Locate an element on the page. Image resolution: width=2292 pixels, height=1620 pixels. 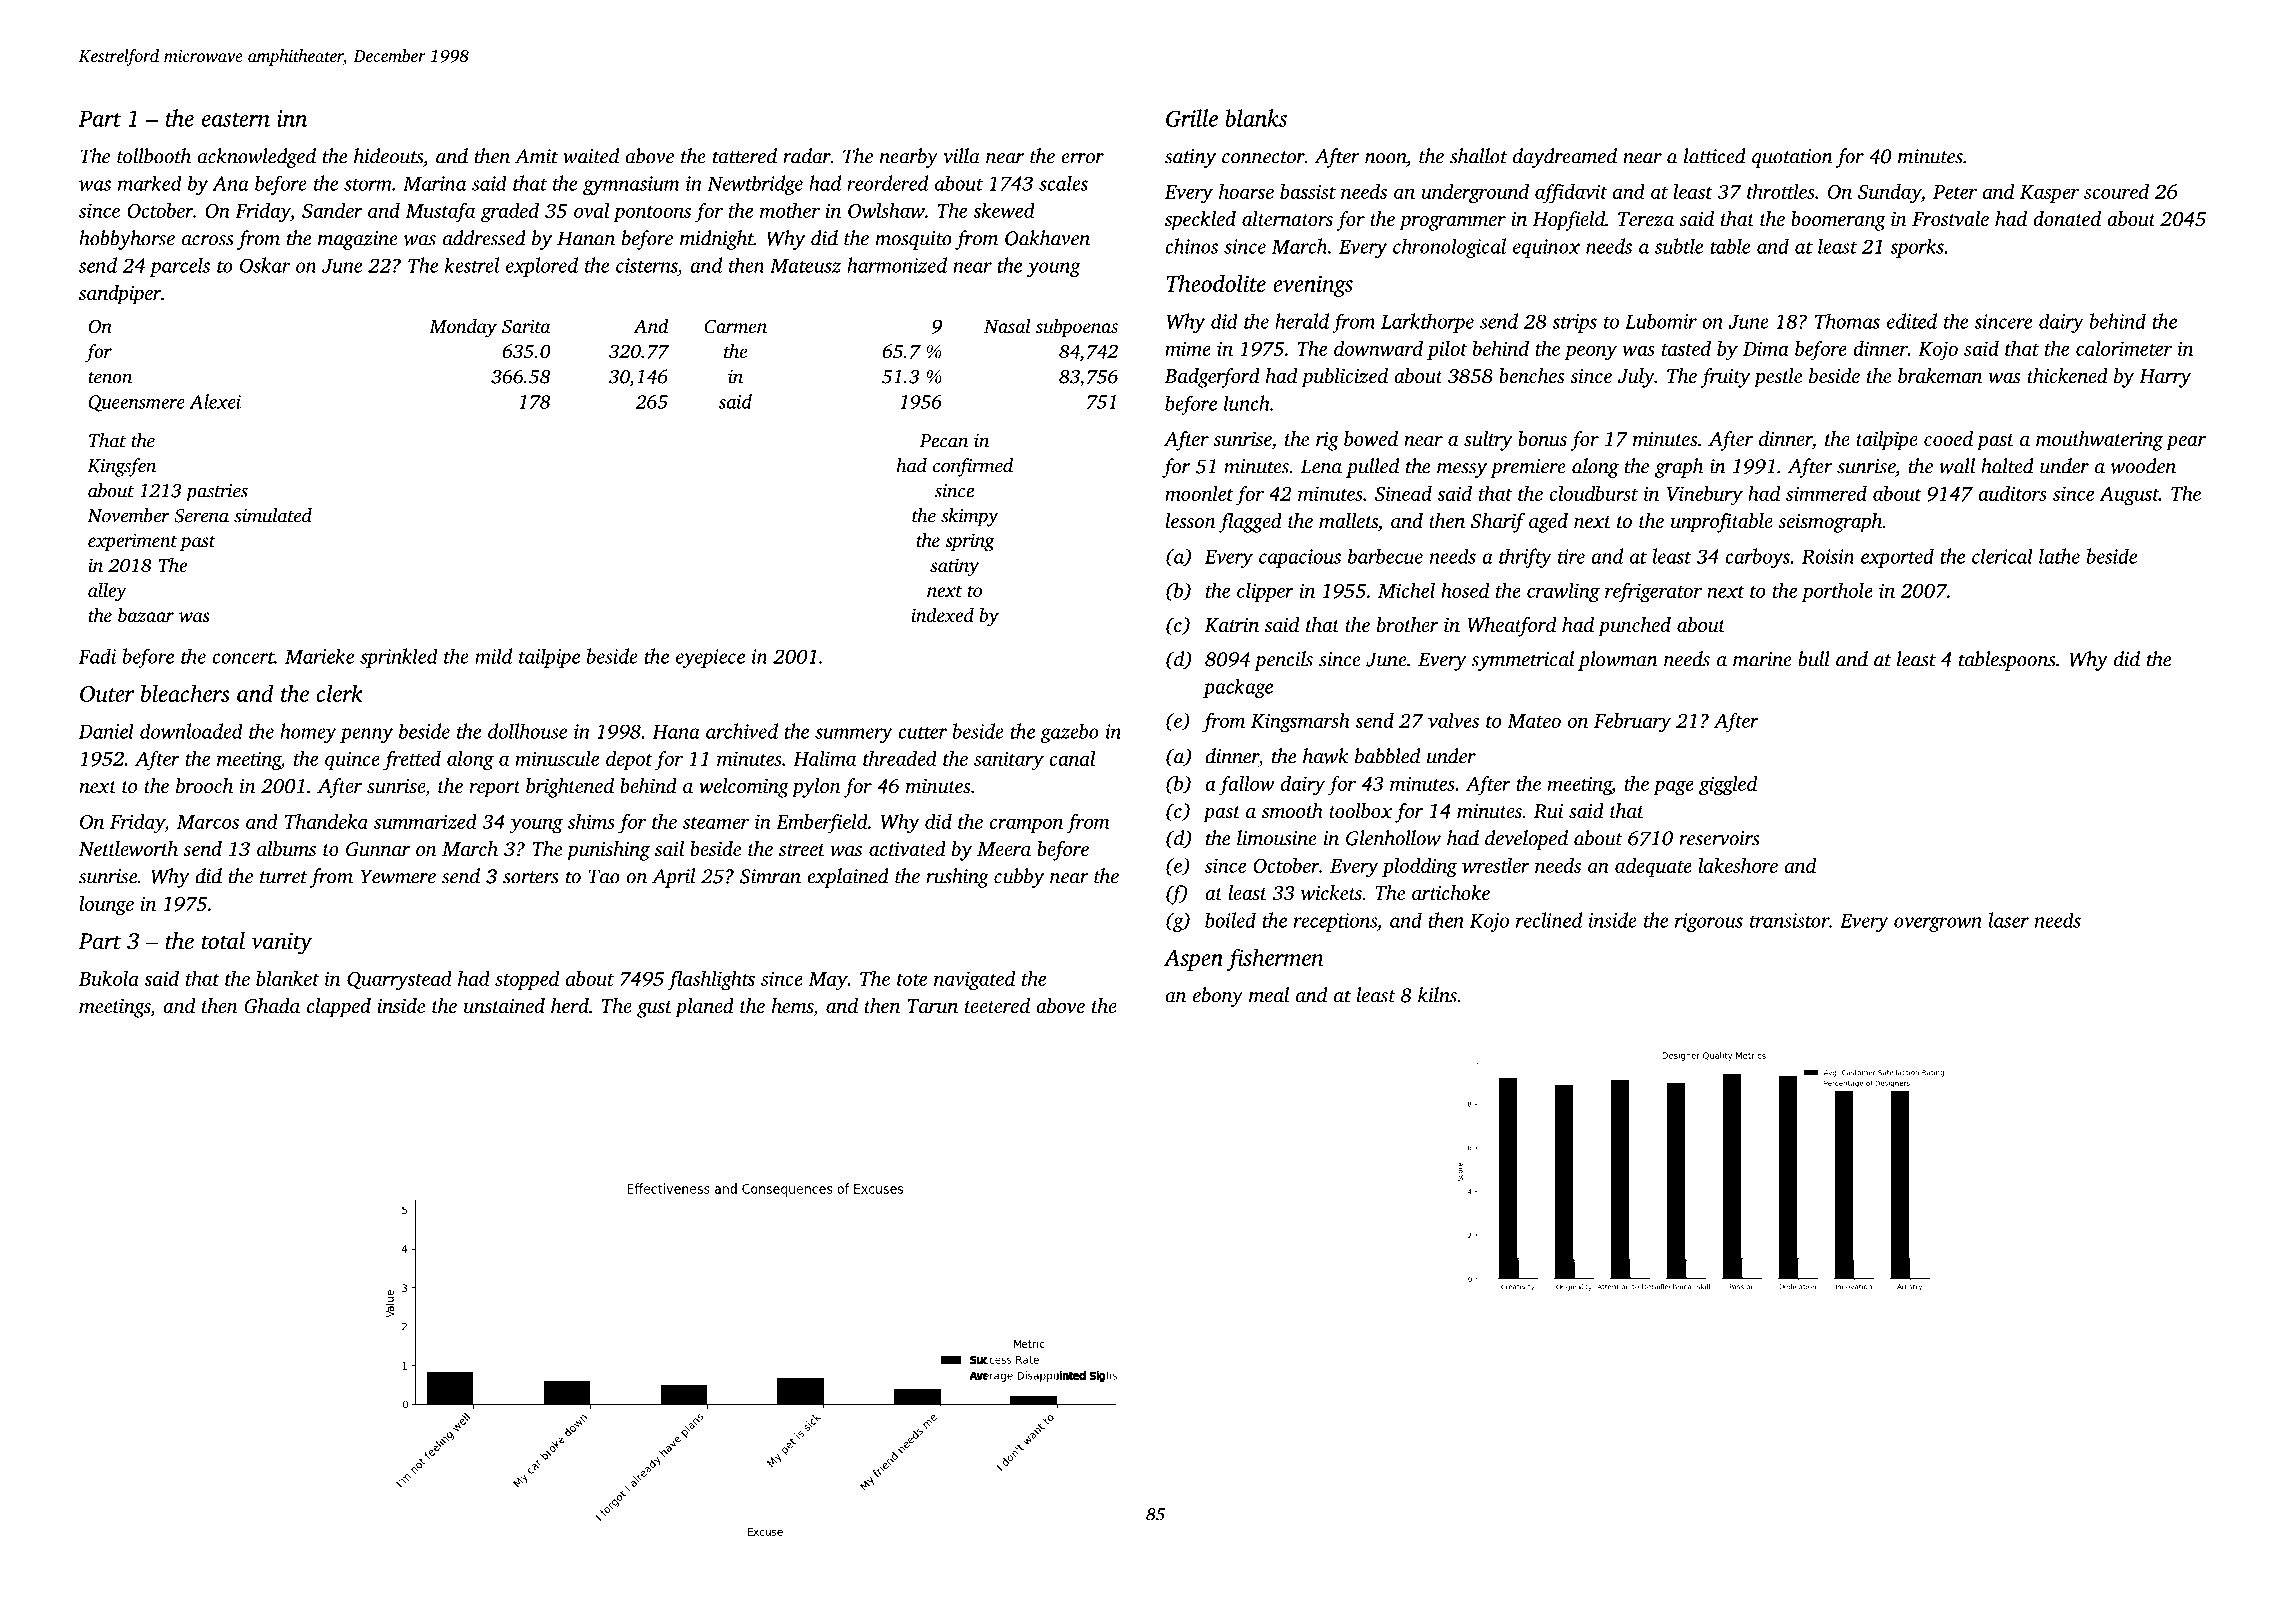
quotation is located at coordinates (1792, 158).
